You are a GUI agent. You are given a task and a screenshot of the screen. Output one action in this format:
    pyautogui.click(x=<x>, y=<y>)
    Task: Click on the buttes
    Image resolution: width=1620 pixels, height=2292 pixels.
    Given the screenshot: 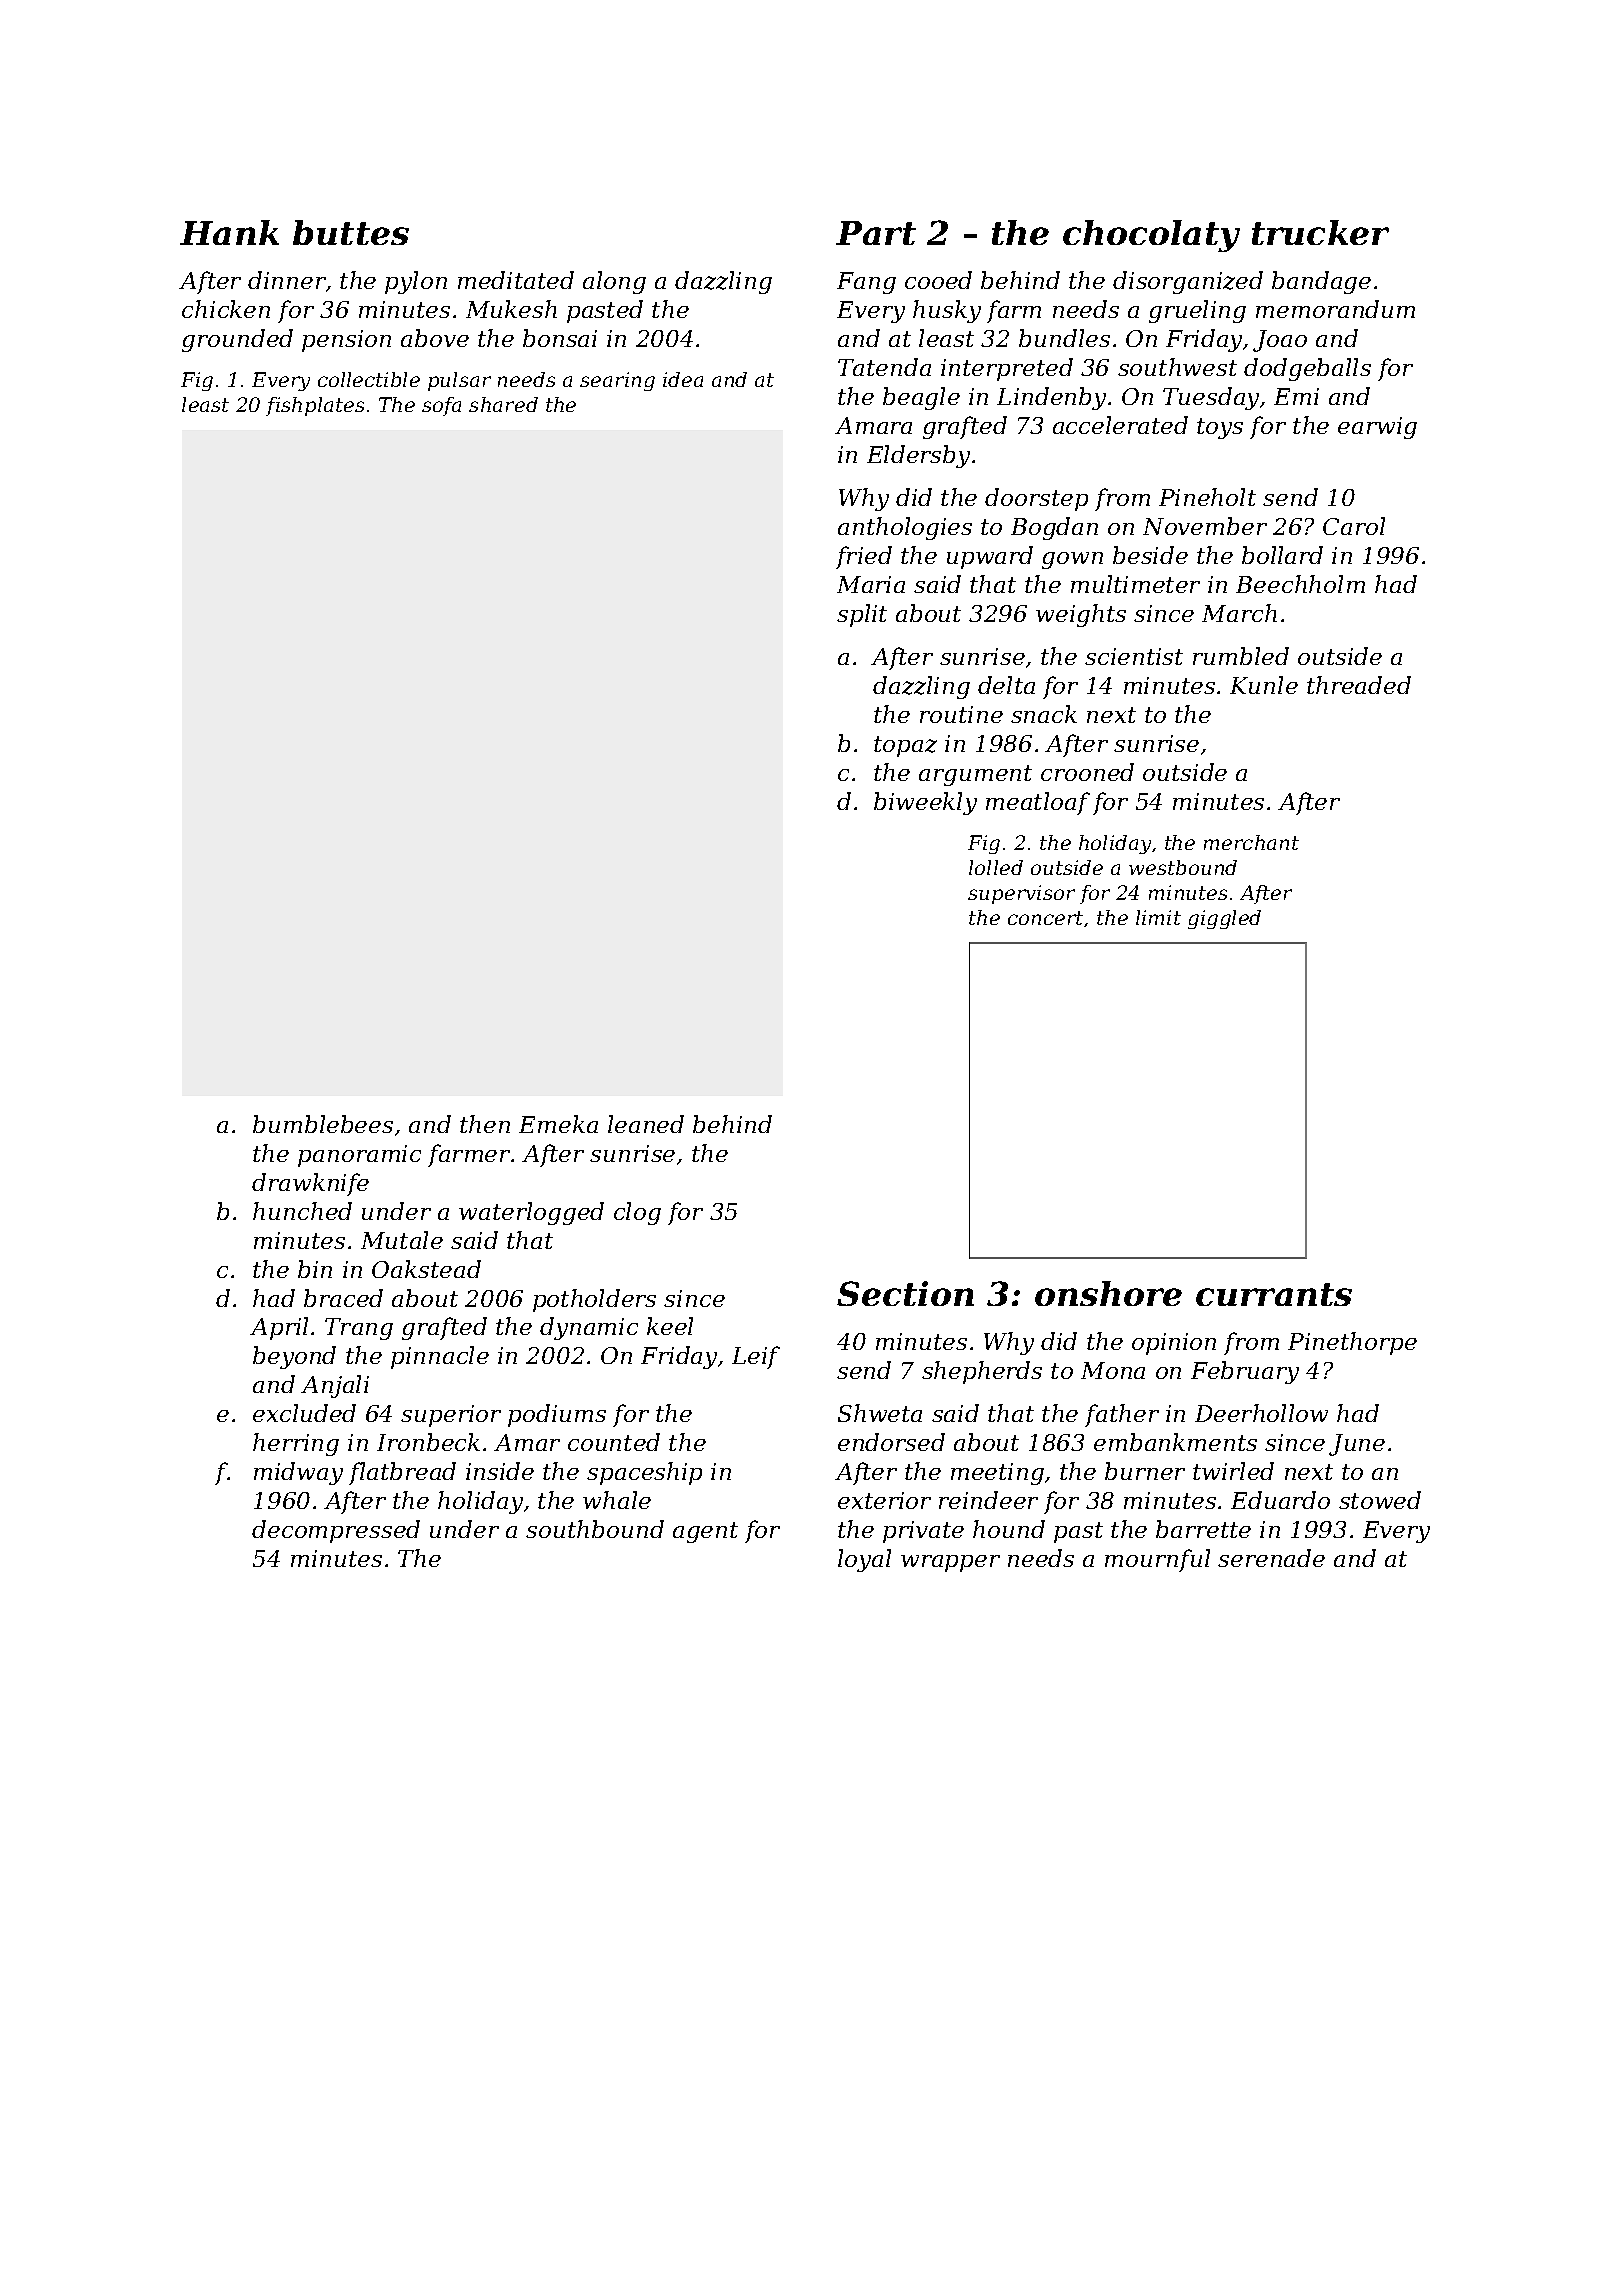 What is the action you would take?
    pyautogui.click(x=351, y=232)
